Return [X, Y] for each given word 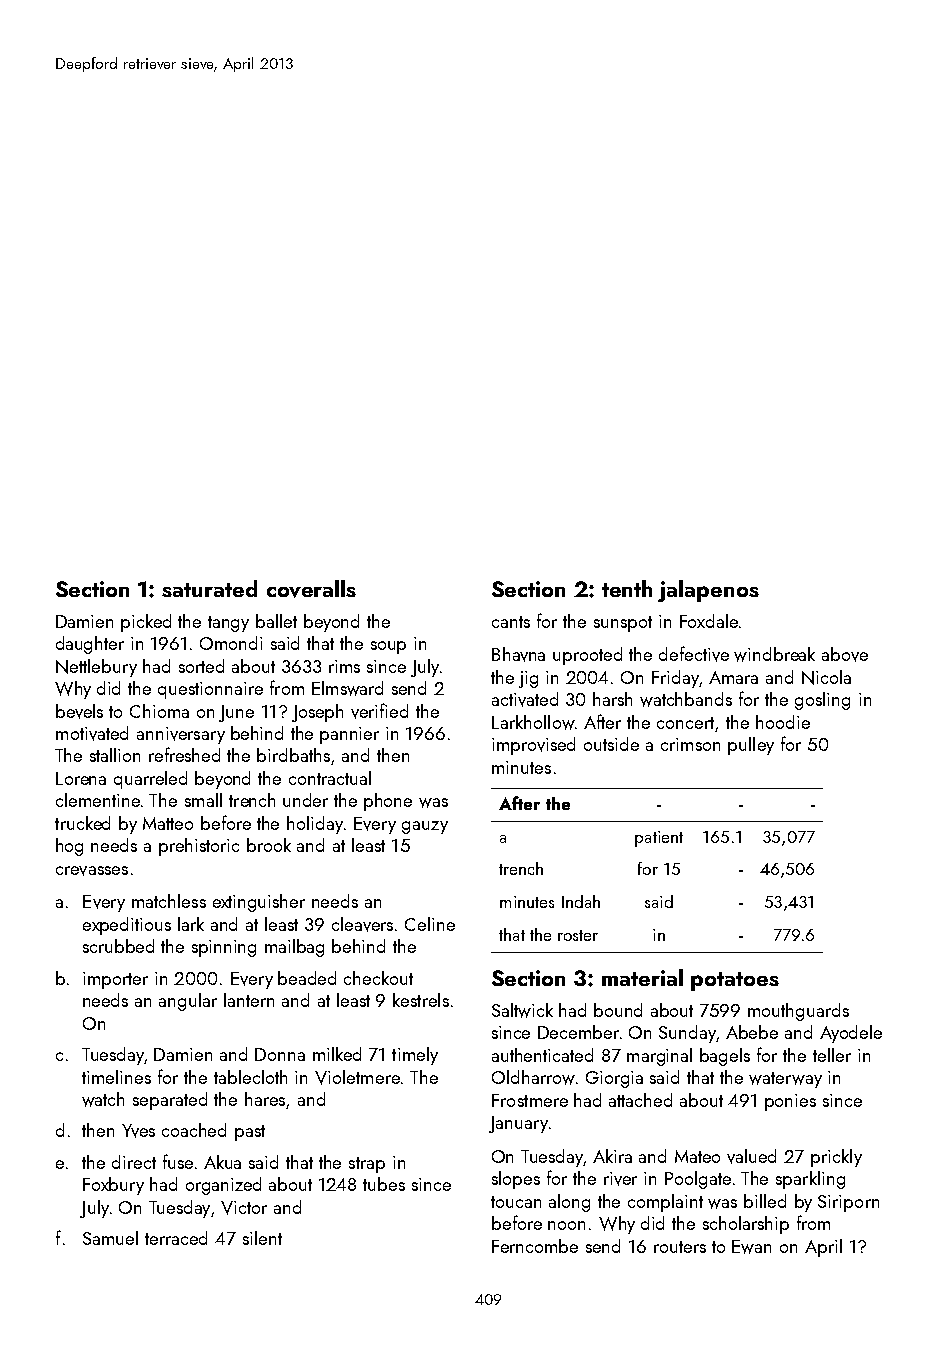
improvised [533, 746]
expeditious [127, 926]
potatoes [735, 981]
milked [337, 1054]
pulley [751, 746]
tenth [627, 588]
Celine [430, 924]
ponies [790, 1102]
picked [146, 623]
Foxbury [113, 1186]
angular [188, 1002]
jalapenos [708, 591]
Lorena [81, 778]
